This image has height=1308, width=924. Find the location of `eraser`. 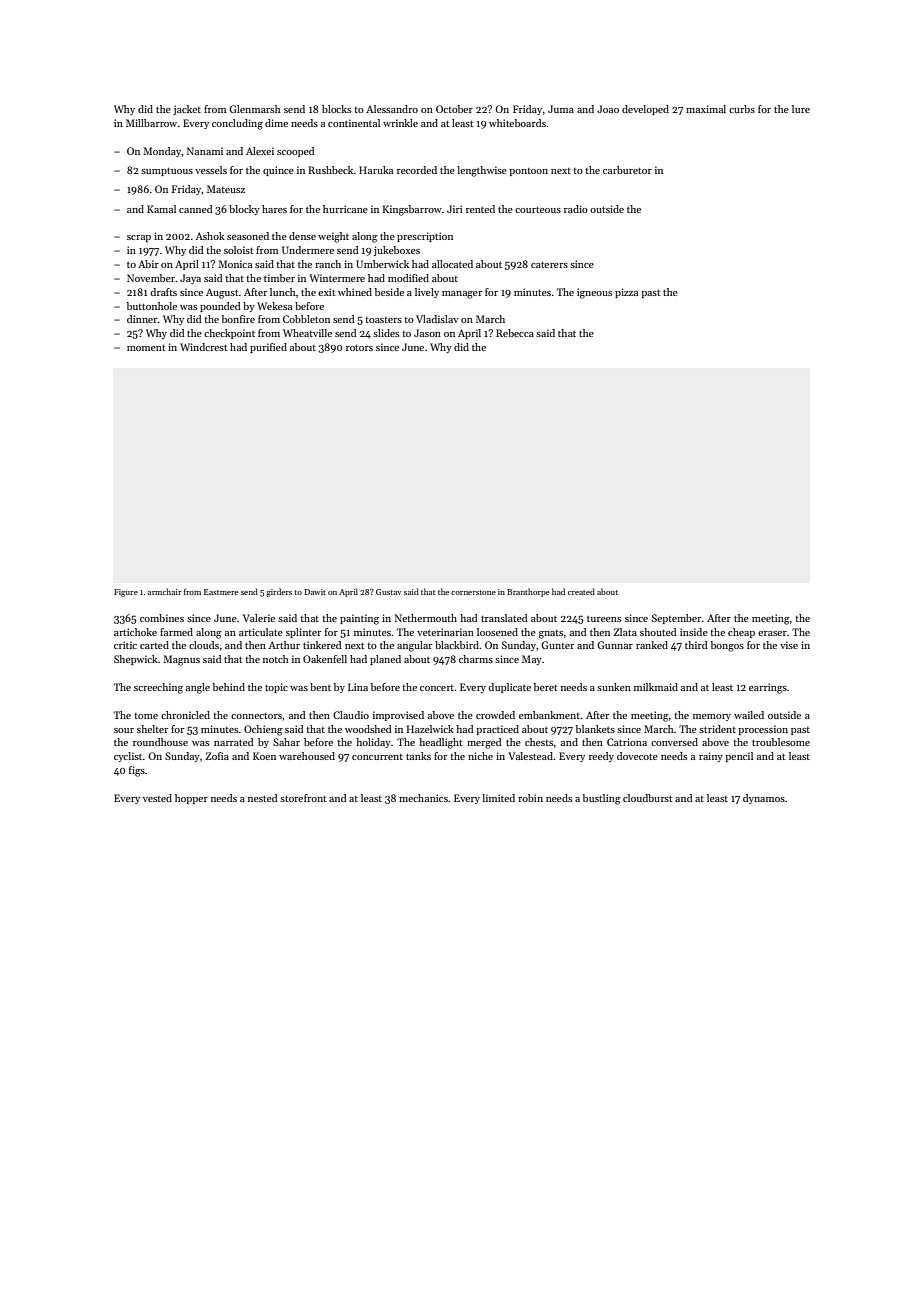

eraser is located at coordinates (772, 633).
